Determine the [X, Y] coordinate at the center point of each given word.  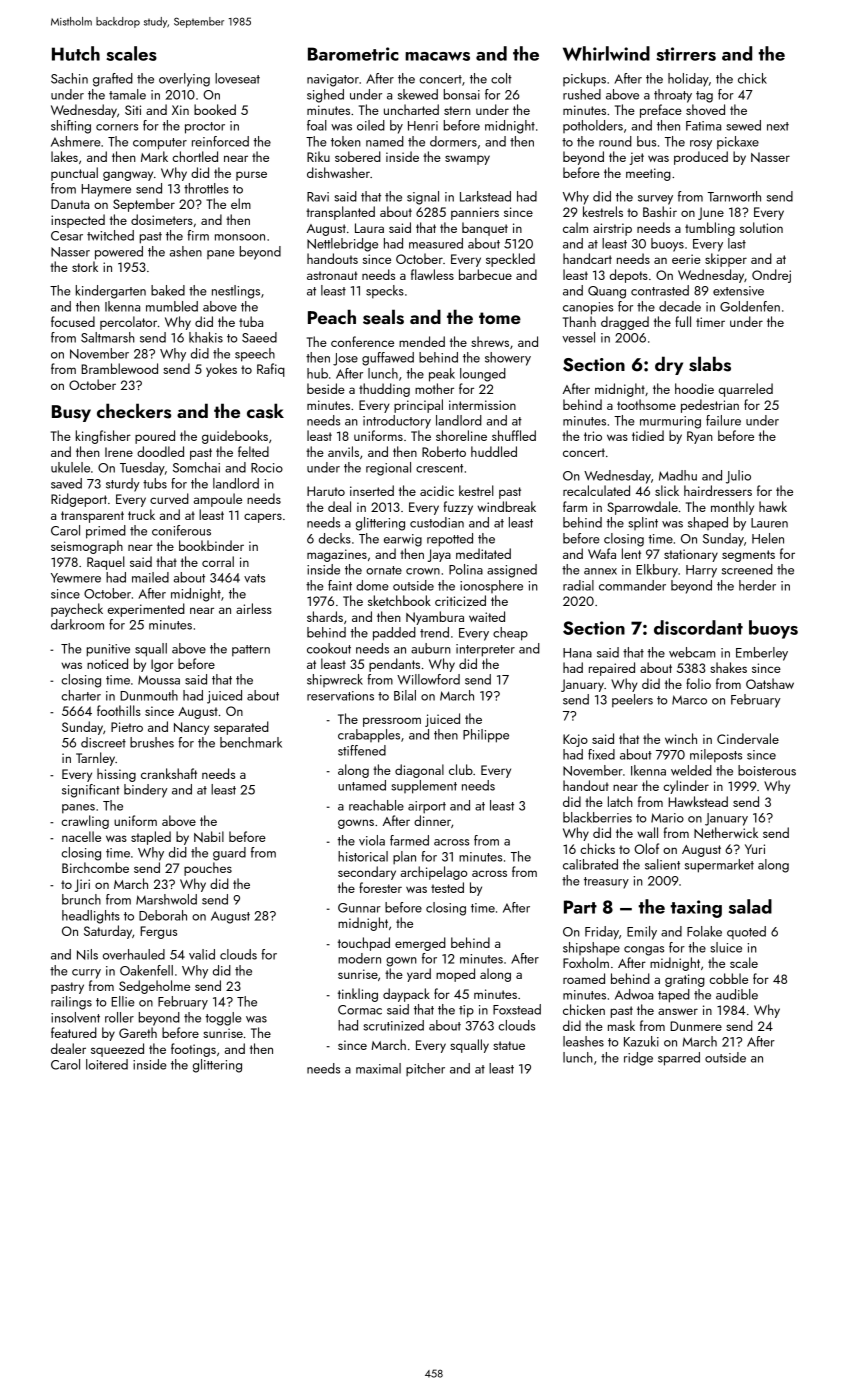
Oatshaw [770, 683]
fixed [601, 754]
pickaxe [738, 143]
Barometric [353, 54]
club [461, 769]
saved [66, 483]
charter [81, 695]
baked [168, 290]
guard [229, 854]
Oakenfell [146, 970]
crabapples [369, 736]
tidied [648, 435]
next [778, 126]
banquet [485, 229]
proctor [205, 128]
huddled [494, 451]
